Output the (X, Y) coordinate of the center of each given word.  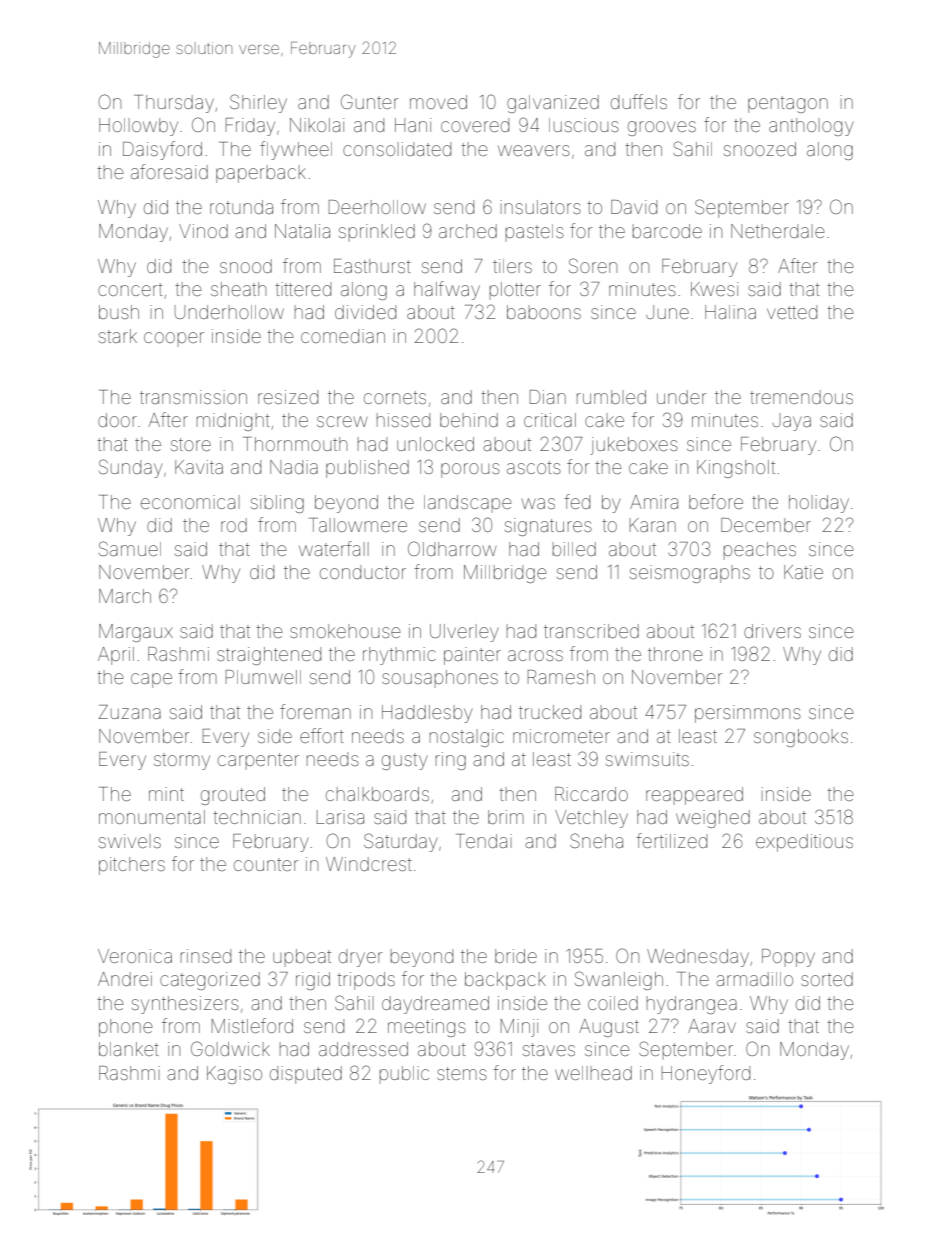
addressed (363, 1049)
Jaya (792, 422)
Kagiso (234, 1075)
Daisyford (162, 150)
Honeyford (706, 1074)
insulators (540, 207)
